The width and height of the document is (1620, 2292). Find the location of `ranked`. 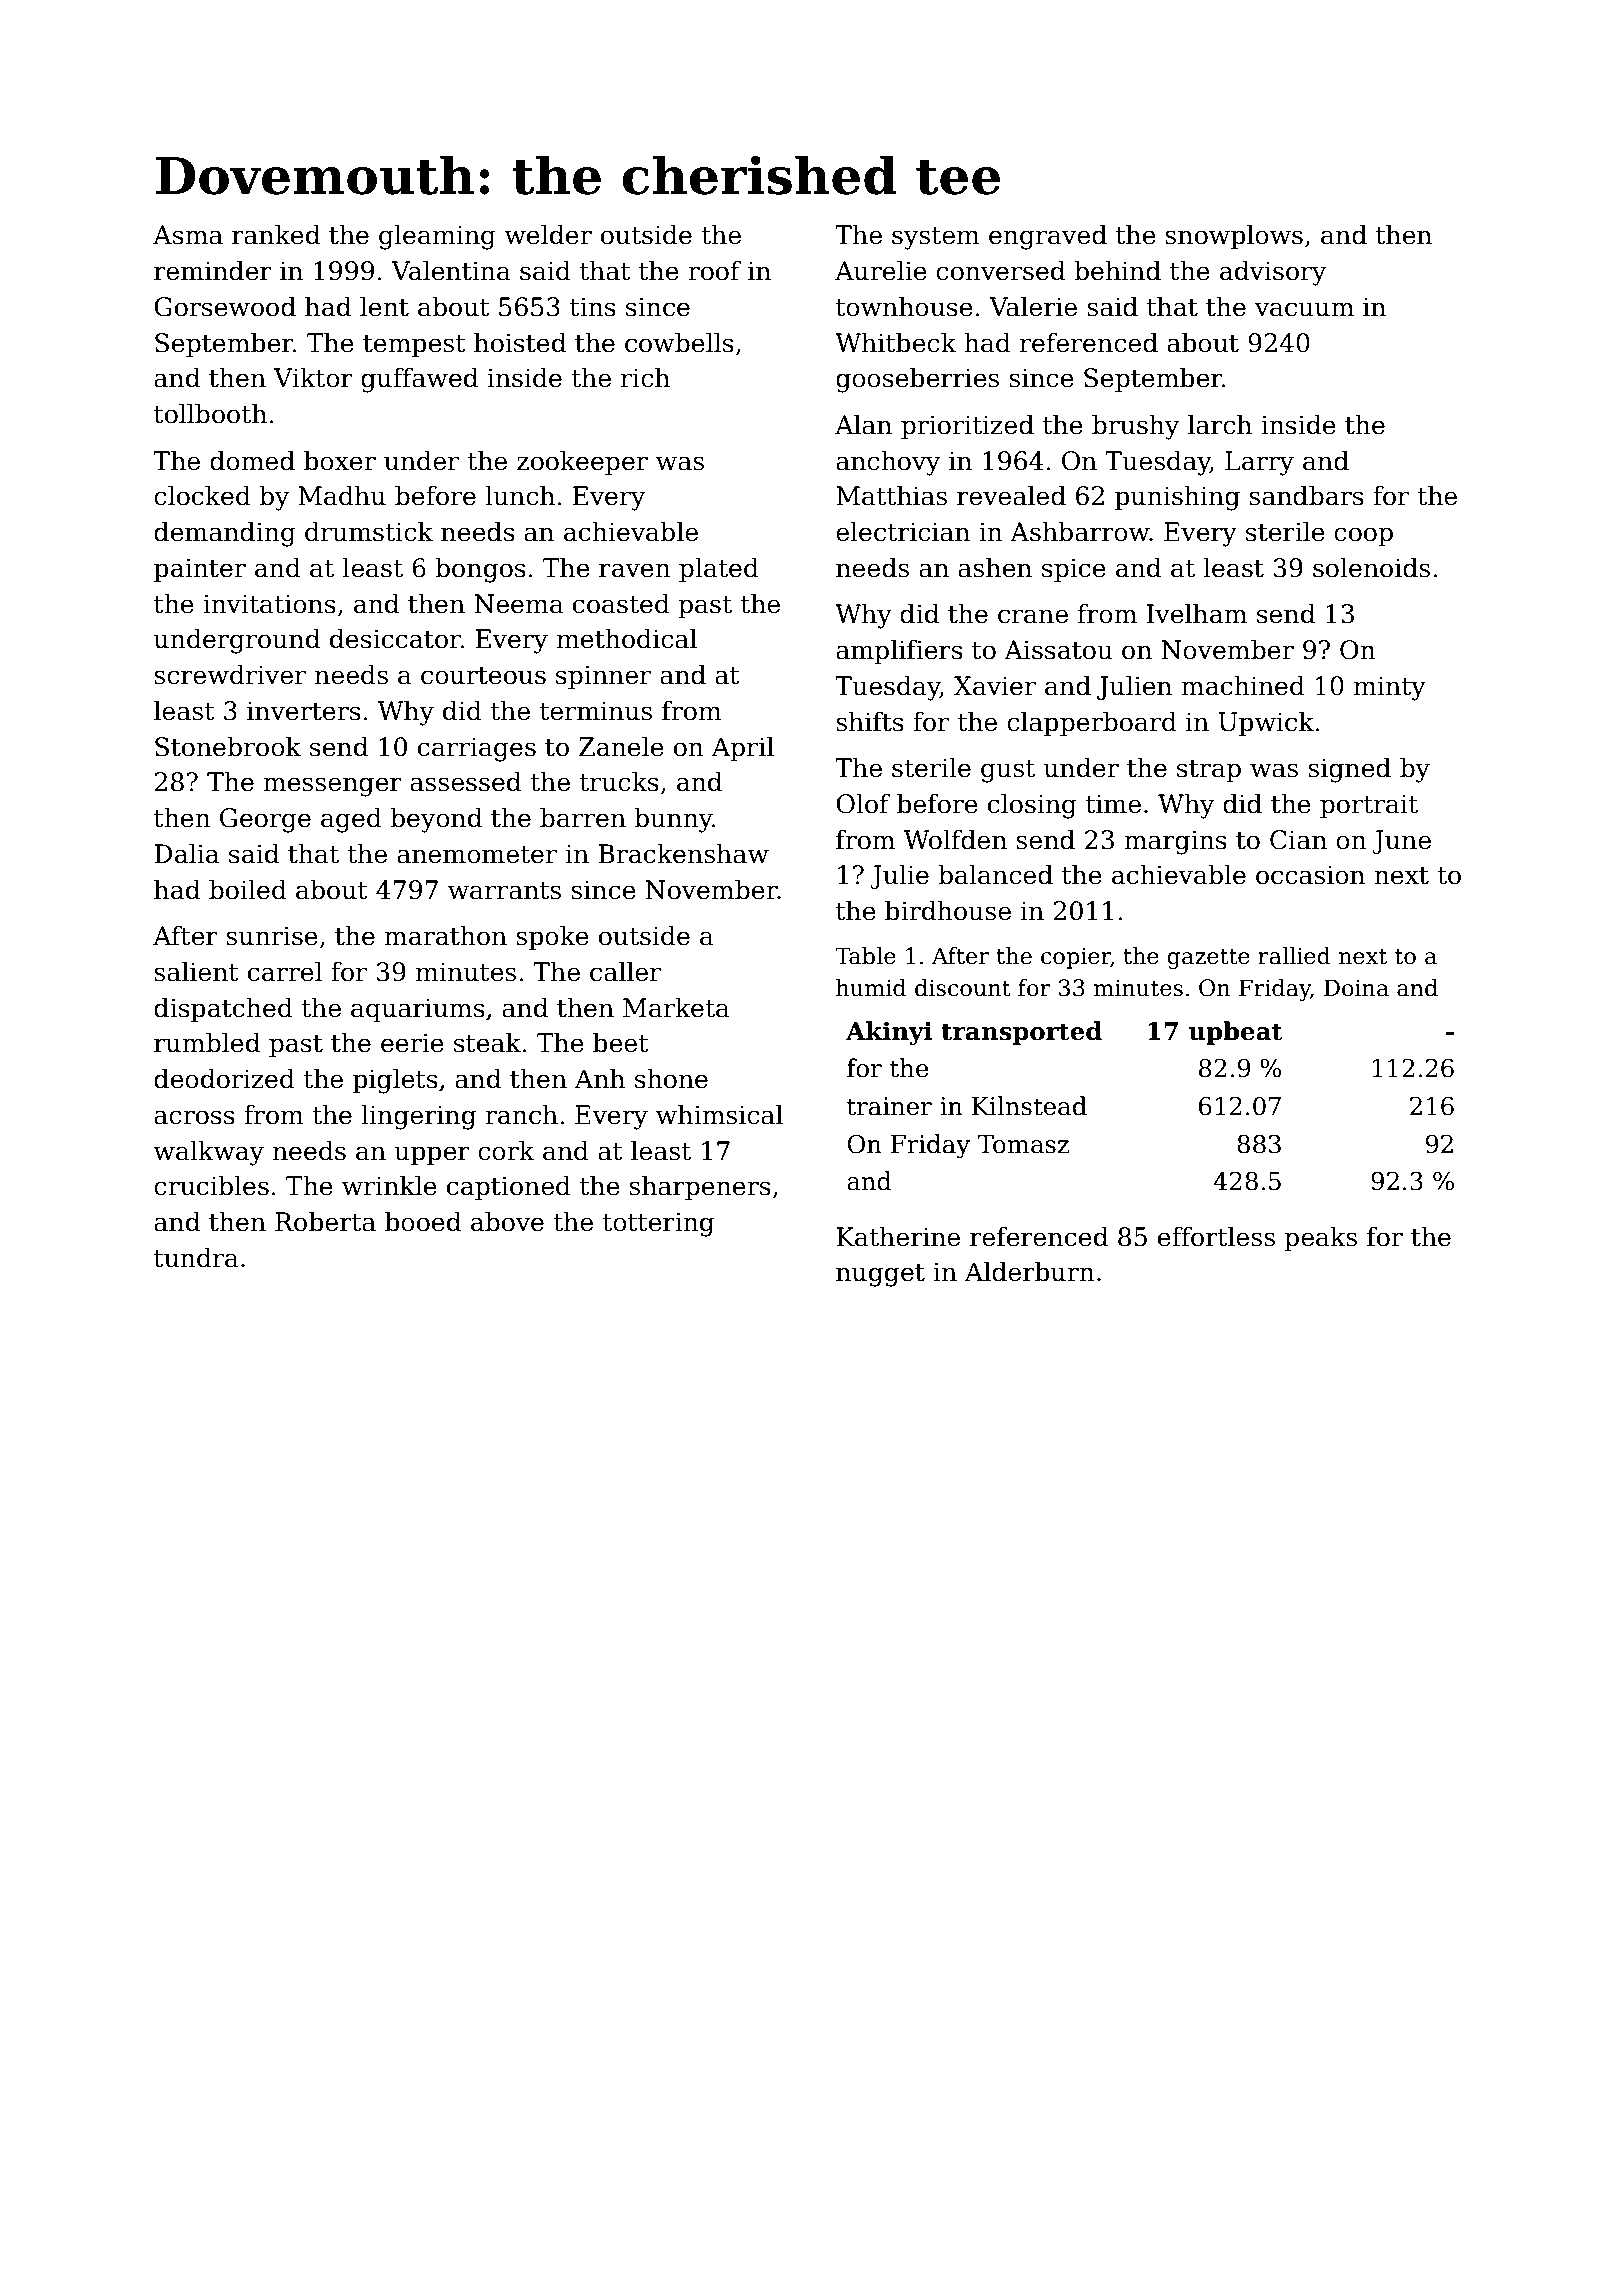

ranked is located at coordinates (276, 234).
